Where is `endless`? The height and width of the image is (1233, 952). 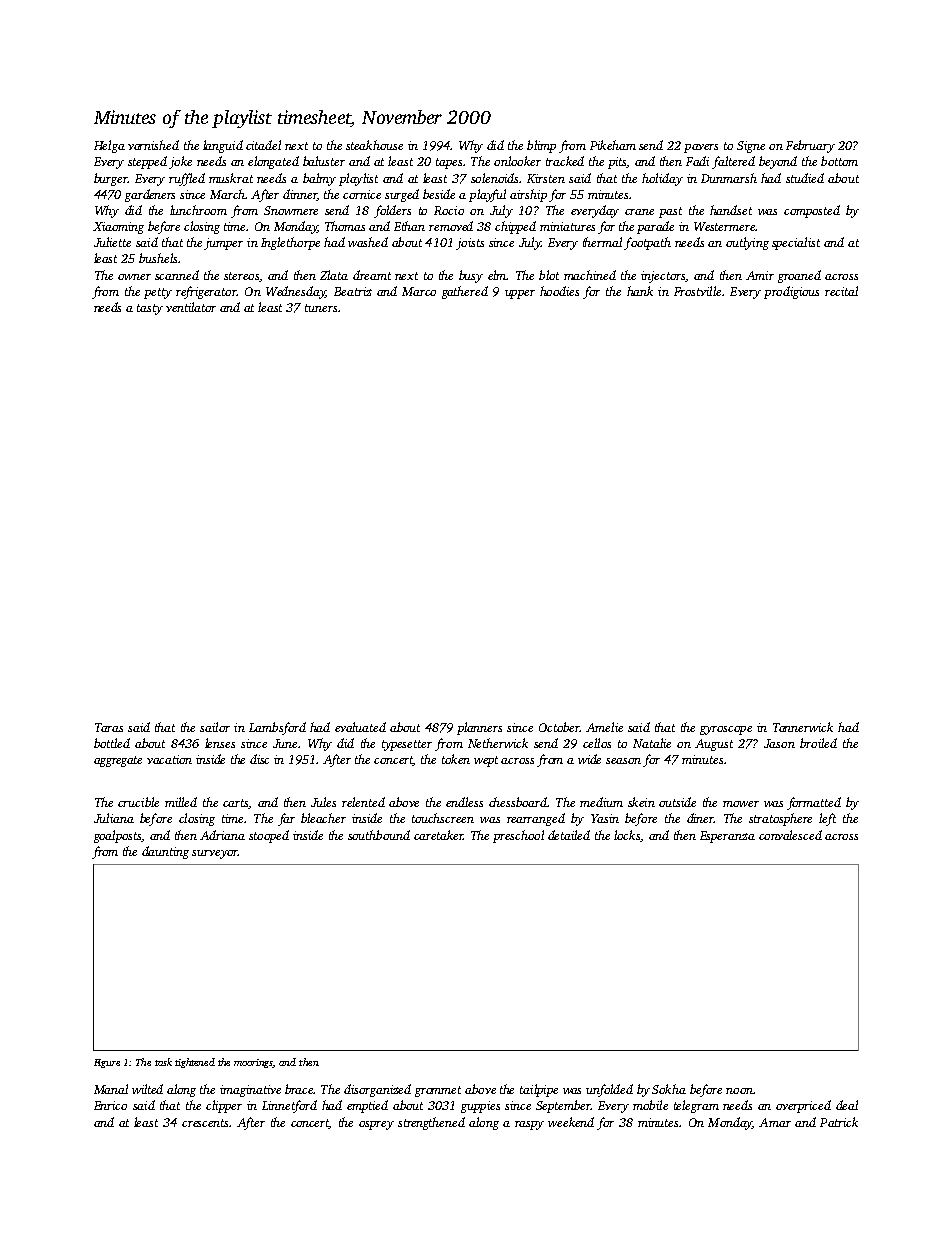
endless is located at coordinates (464, 802).
